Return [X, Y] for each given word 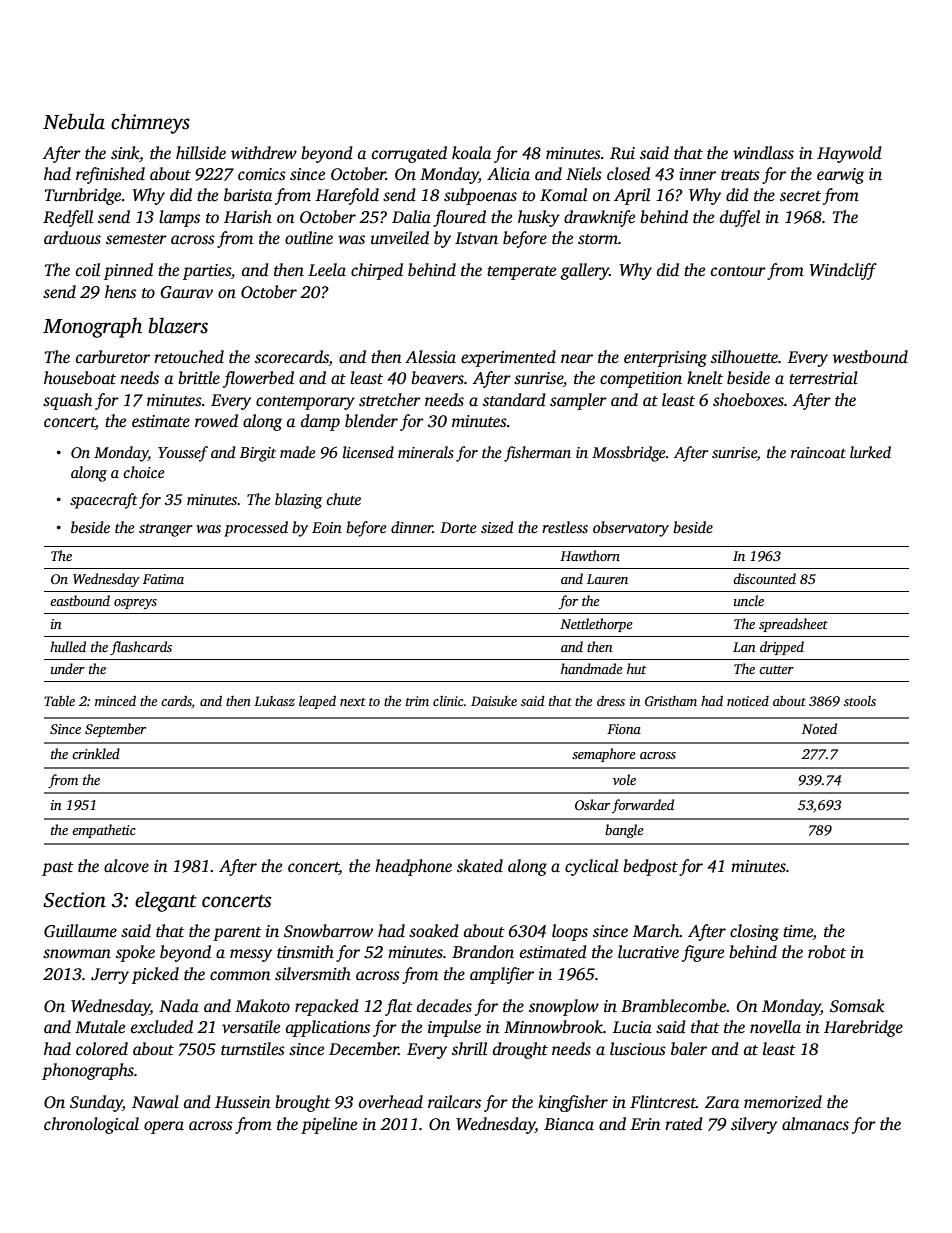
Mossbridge [629, 454]
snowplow [564, 1007]
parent [237, 934]
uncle [749, 600]
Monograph [92, 327]
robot [827, 952]
